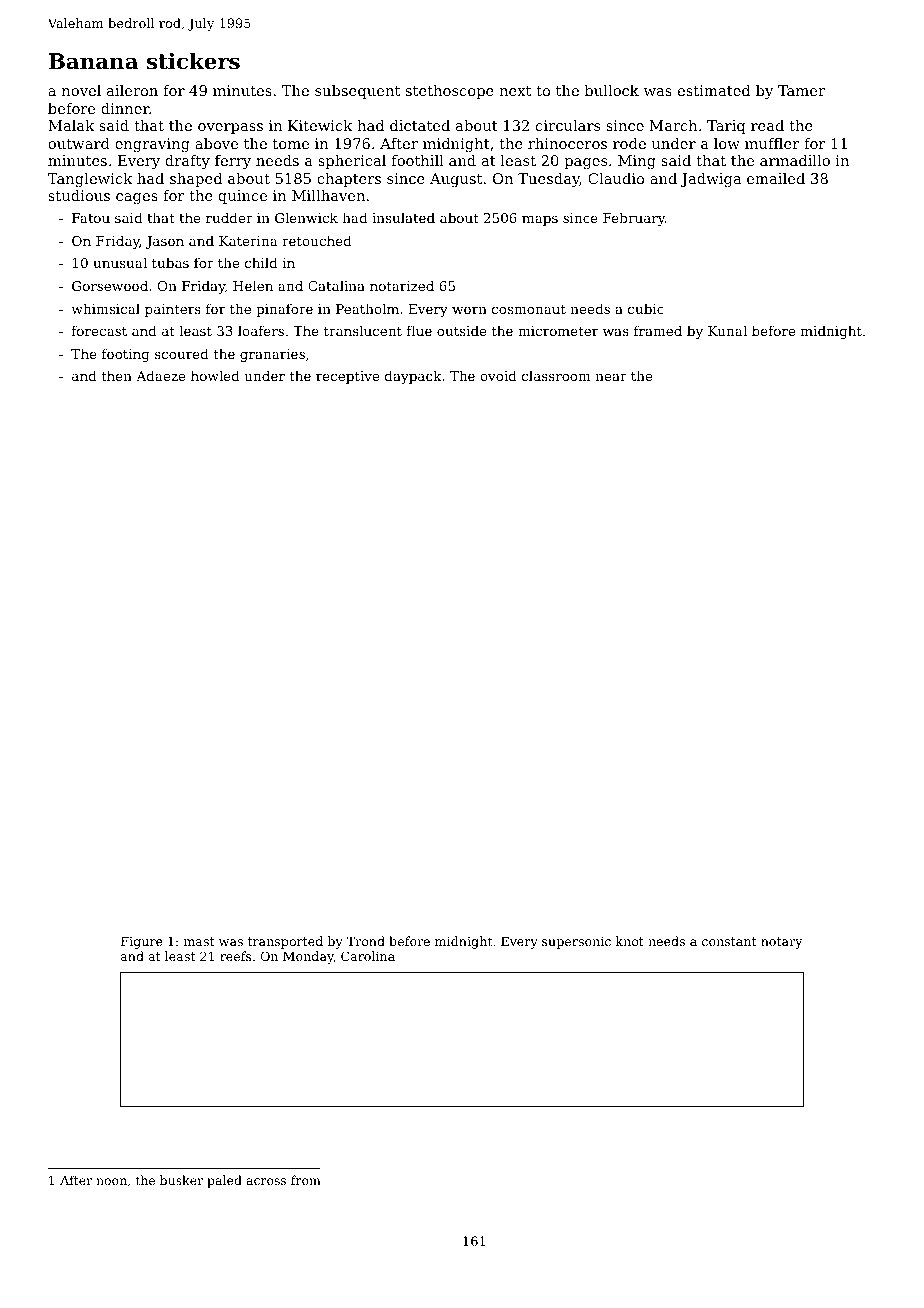 The image size is (924, 1308). What do you see at coordinates (193, 61) in the page?
I see `stickers` at bounding box center [193, 61].
